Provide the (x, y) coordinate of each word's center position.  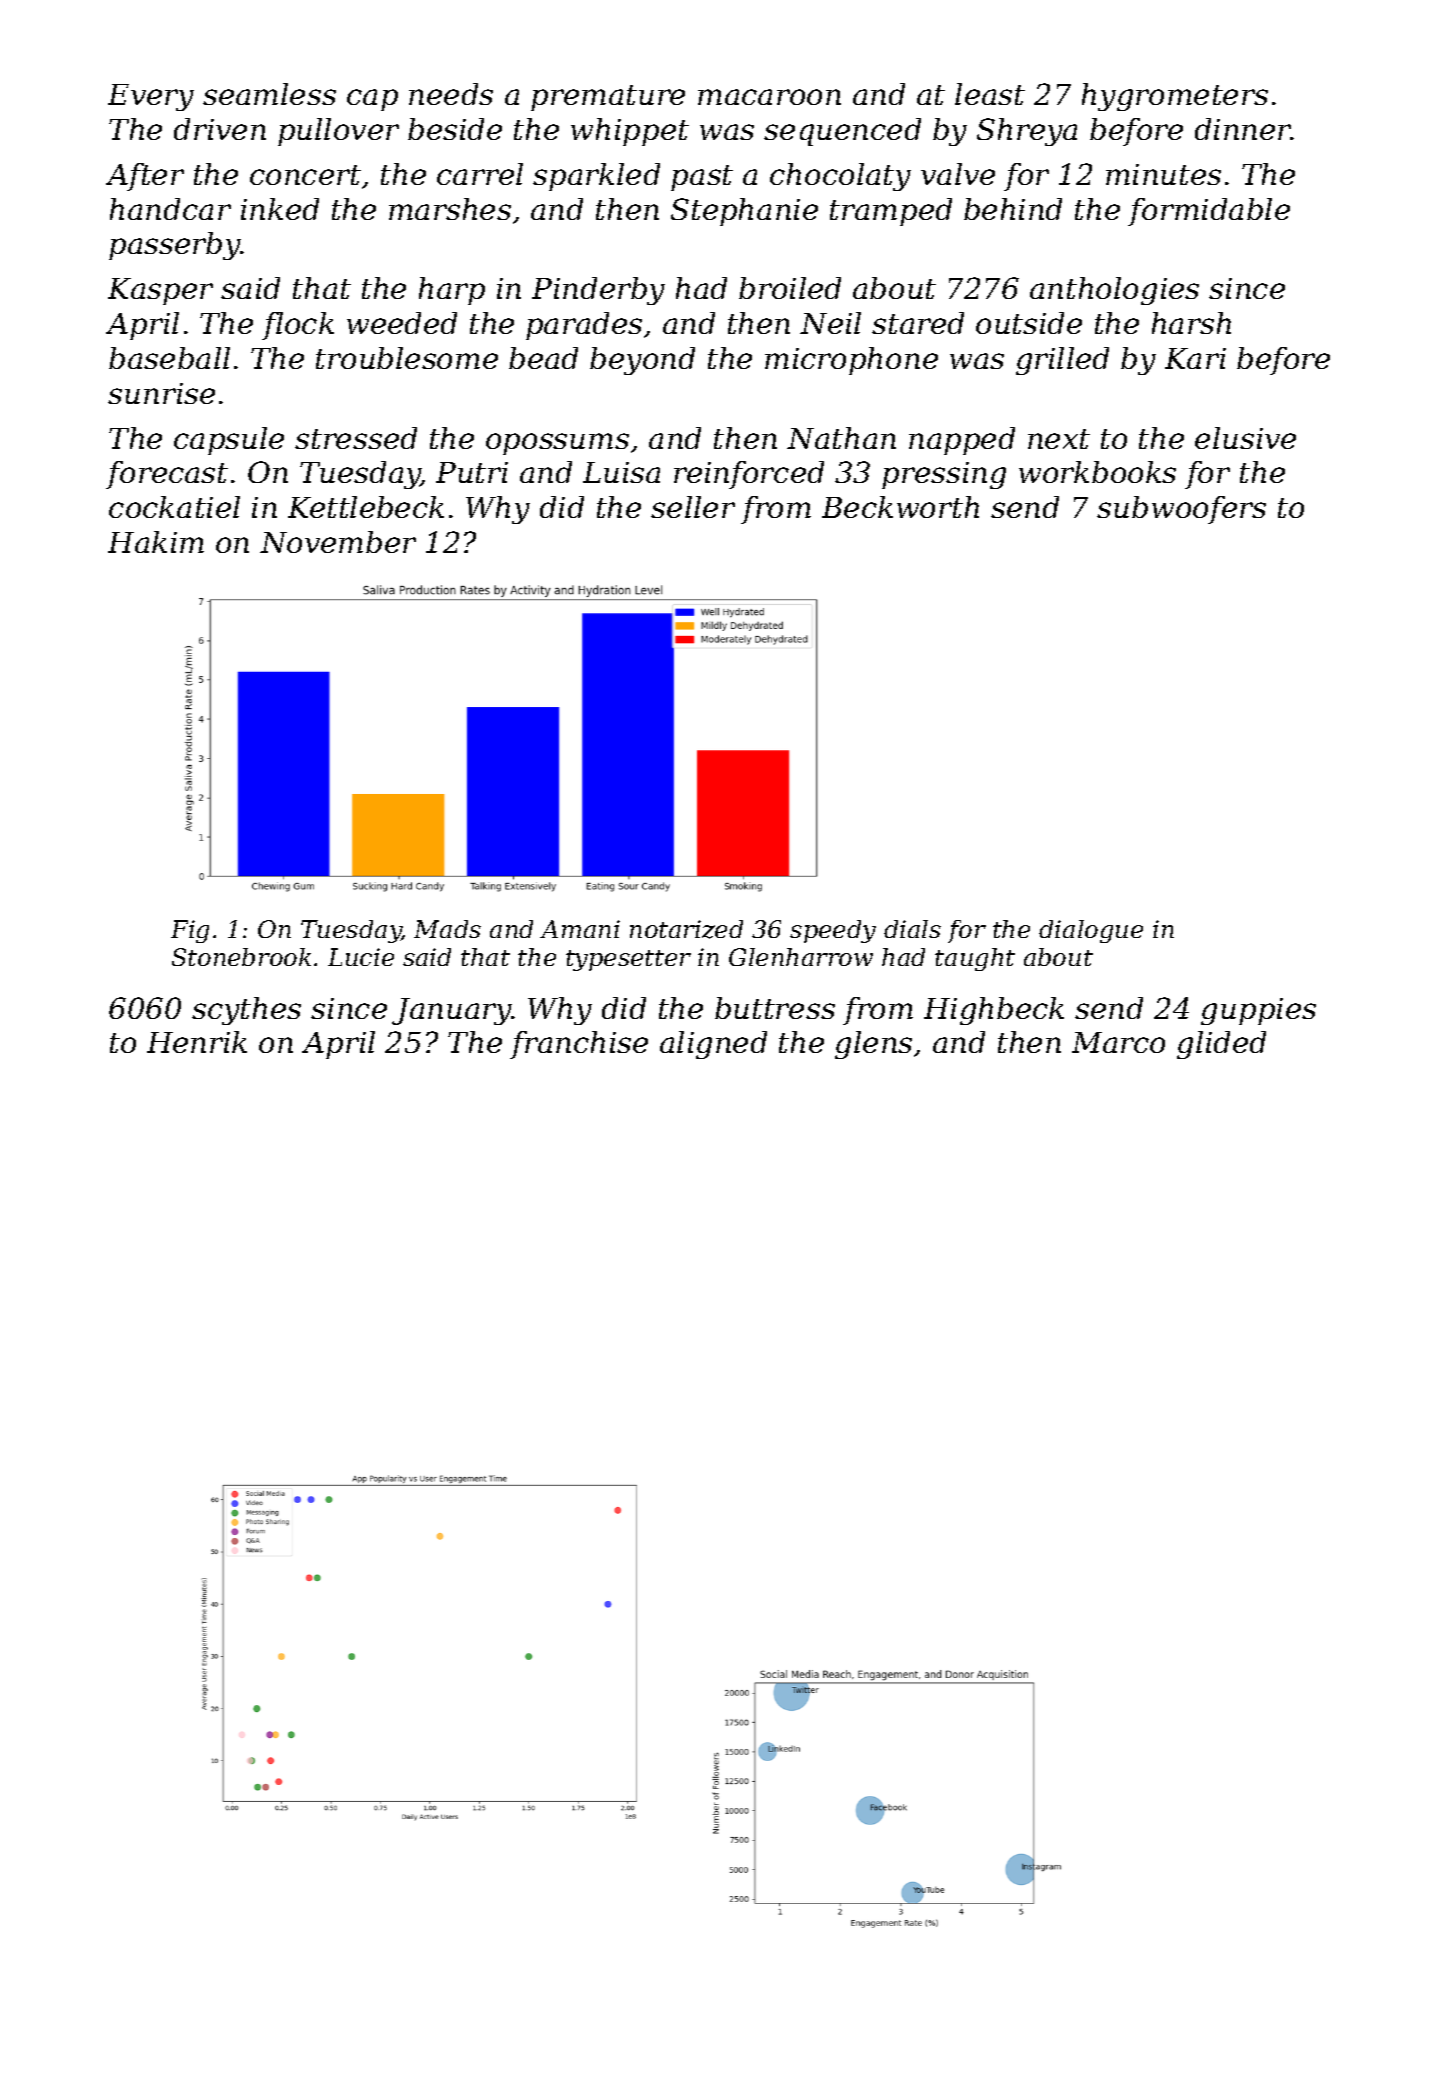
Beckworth (900, 507)
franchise (579, 1045)
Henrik (197, 1042)
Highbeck (994, 1011)
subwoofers (1181, 510)
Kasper (160, 291)
